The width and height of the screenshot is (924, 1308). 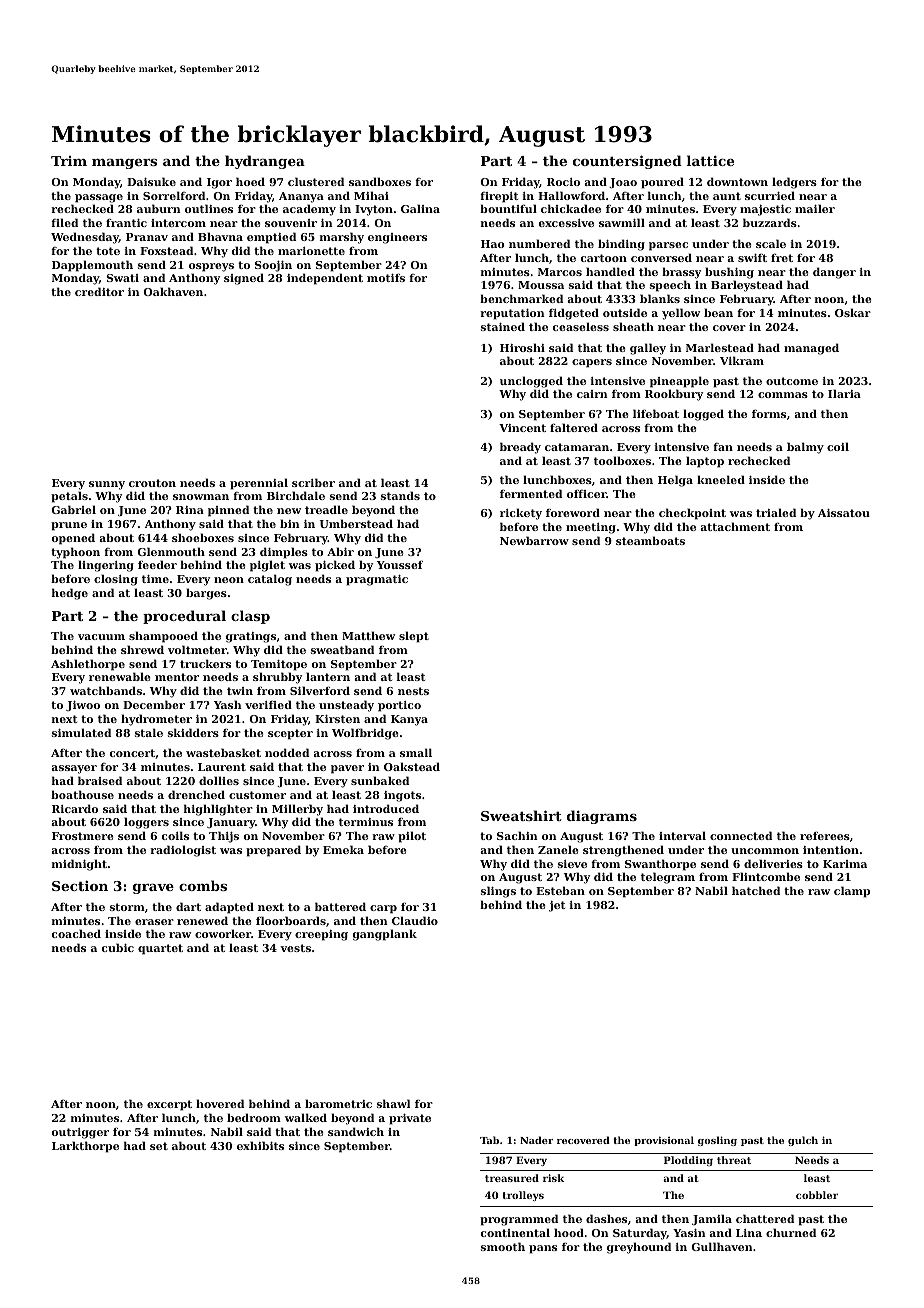 I want to click on smooth, so click(x=503, y=1246).
